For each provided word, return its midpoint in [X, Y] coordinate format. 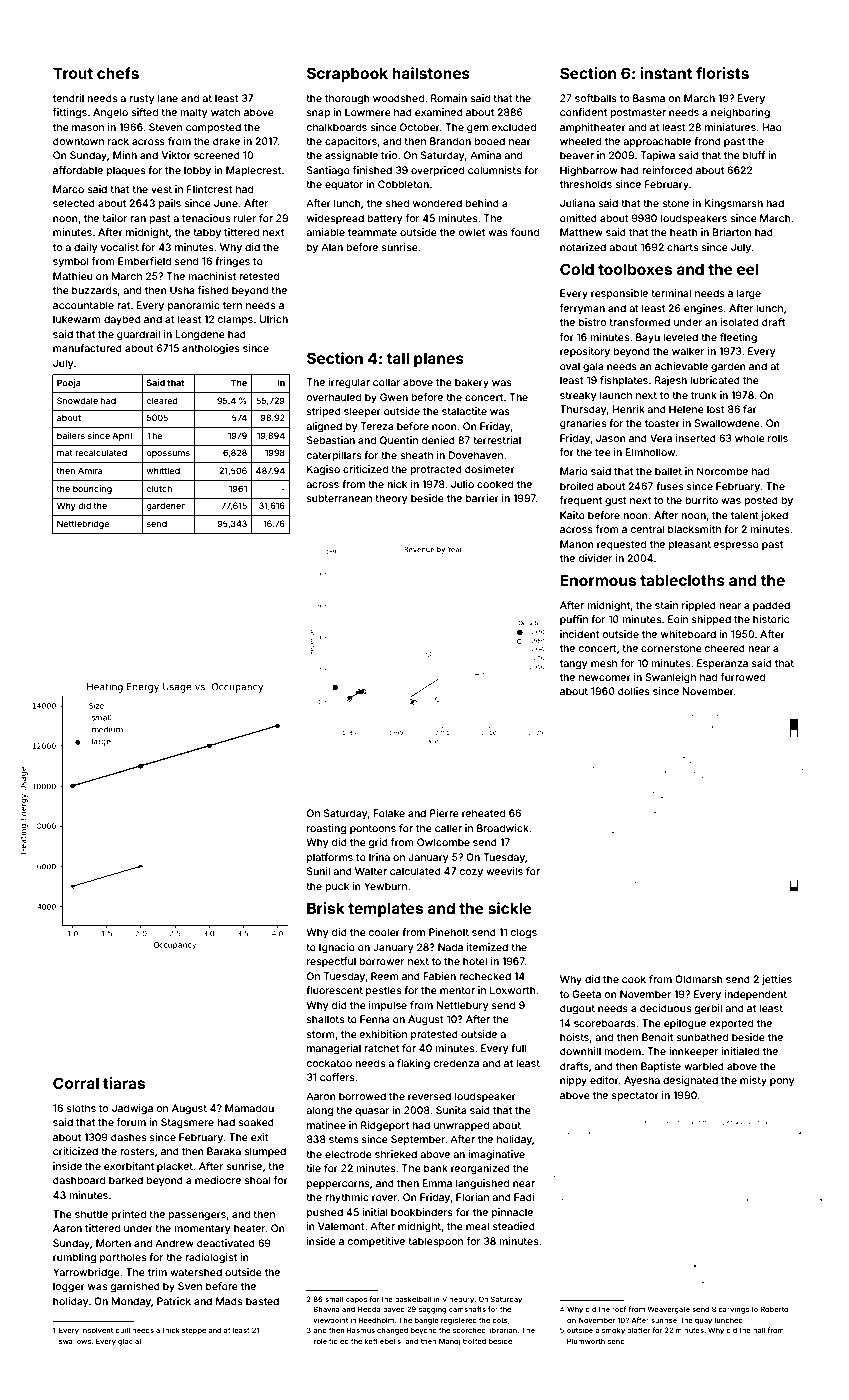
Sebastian [331, 440]
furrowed [743, 677]
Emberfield [144, 261]
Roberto [774, 1309]
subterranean [339, 498]
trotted [474, 1341]
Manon [577, 544]
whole [750, 438]
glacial [129, 1342]
